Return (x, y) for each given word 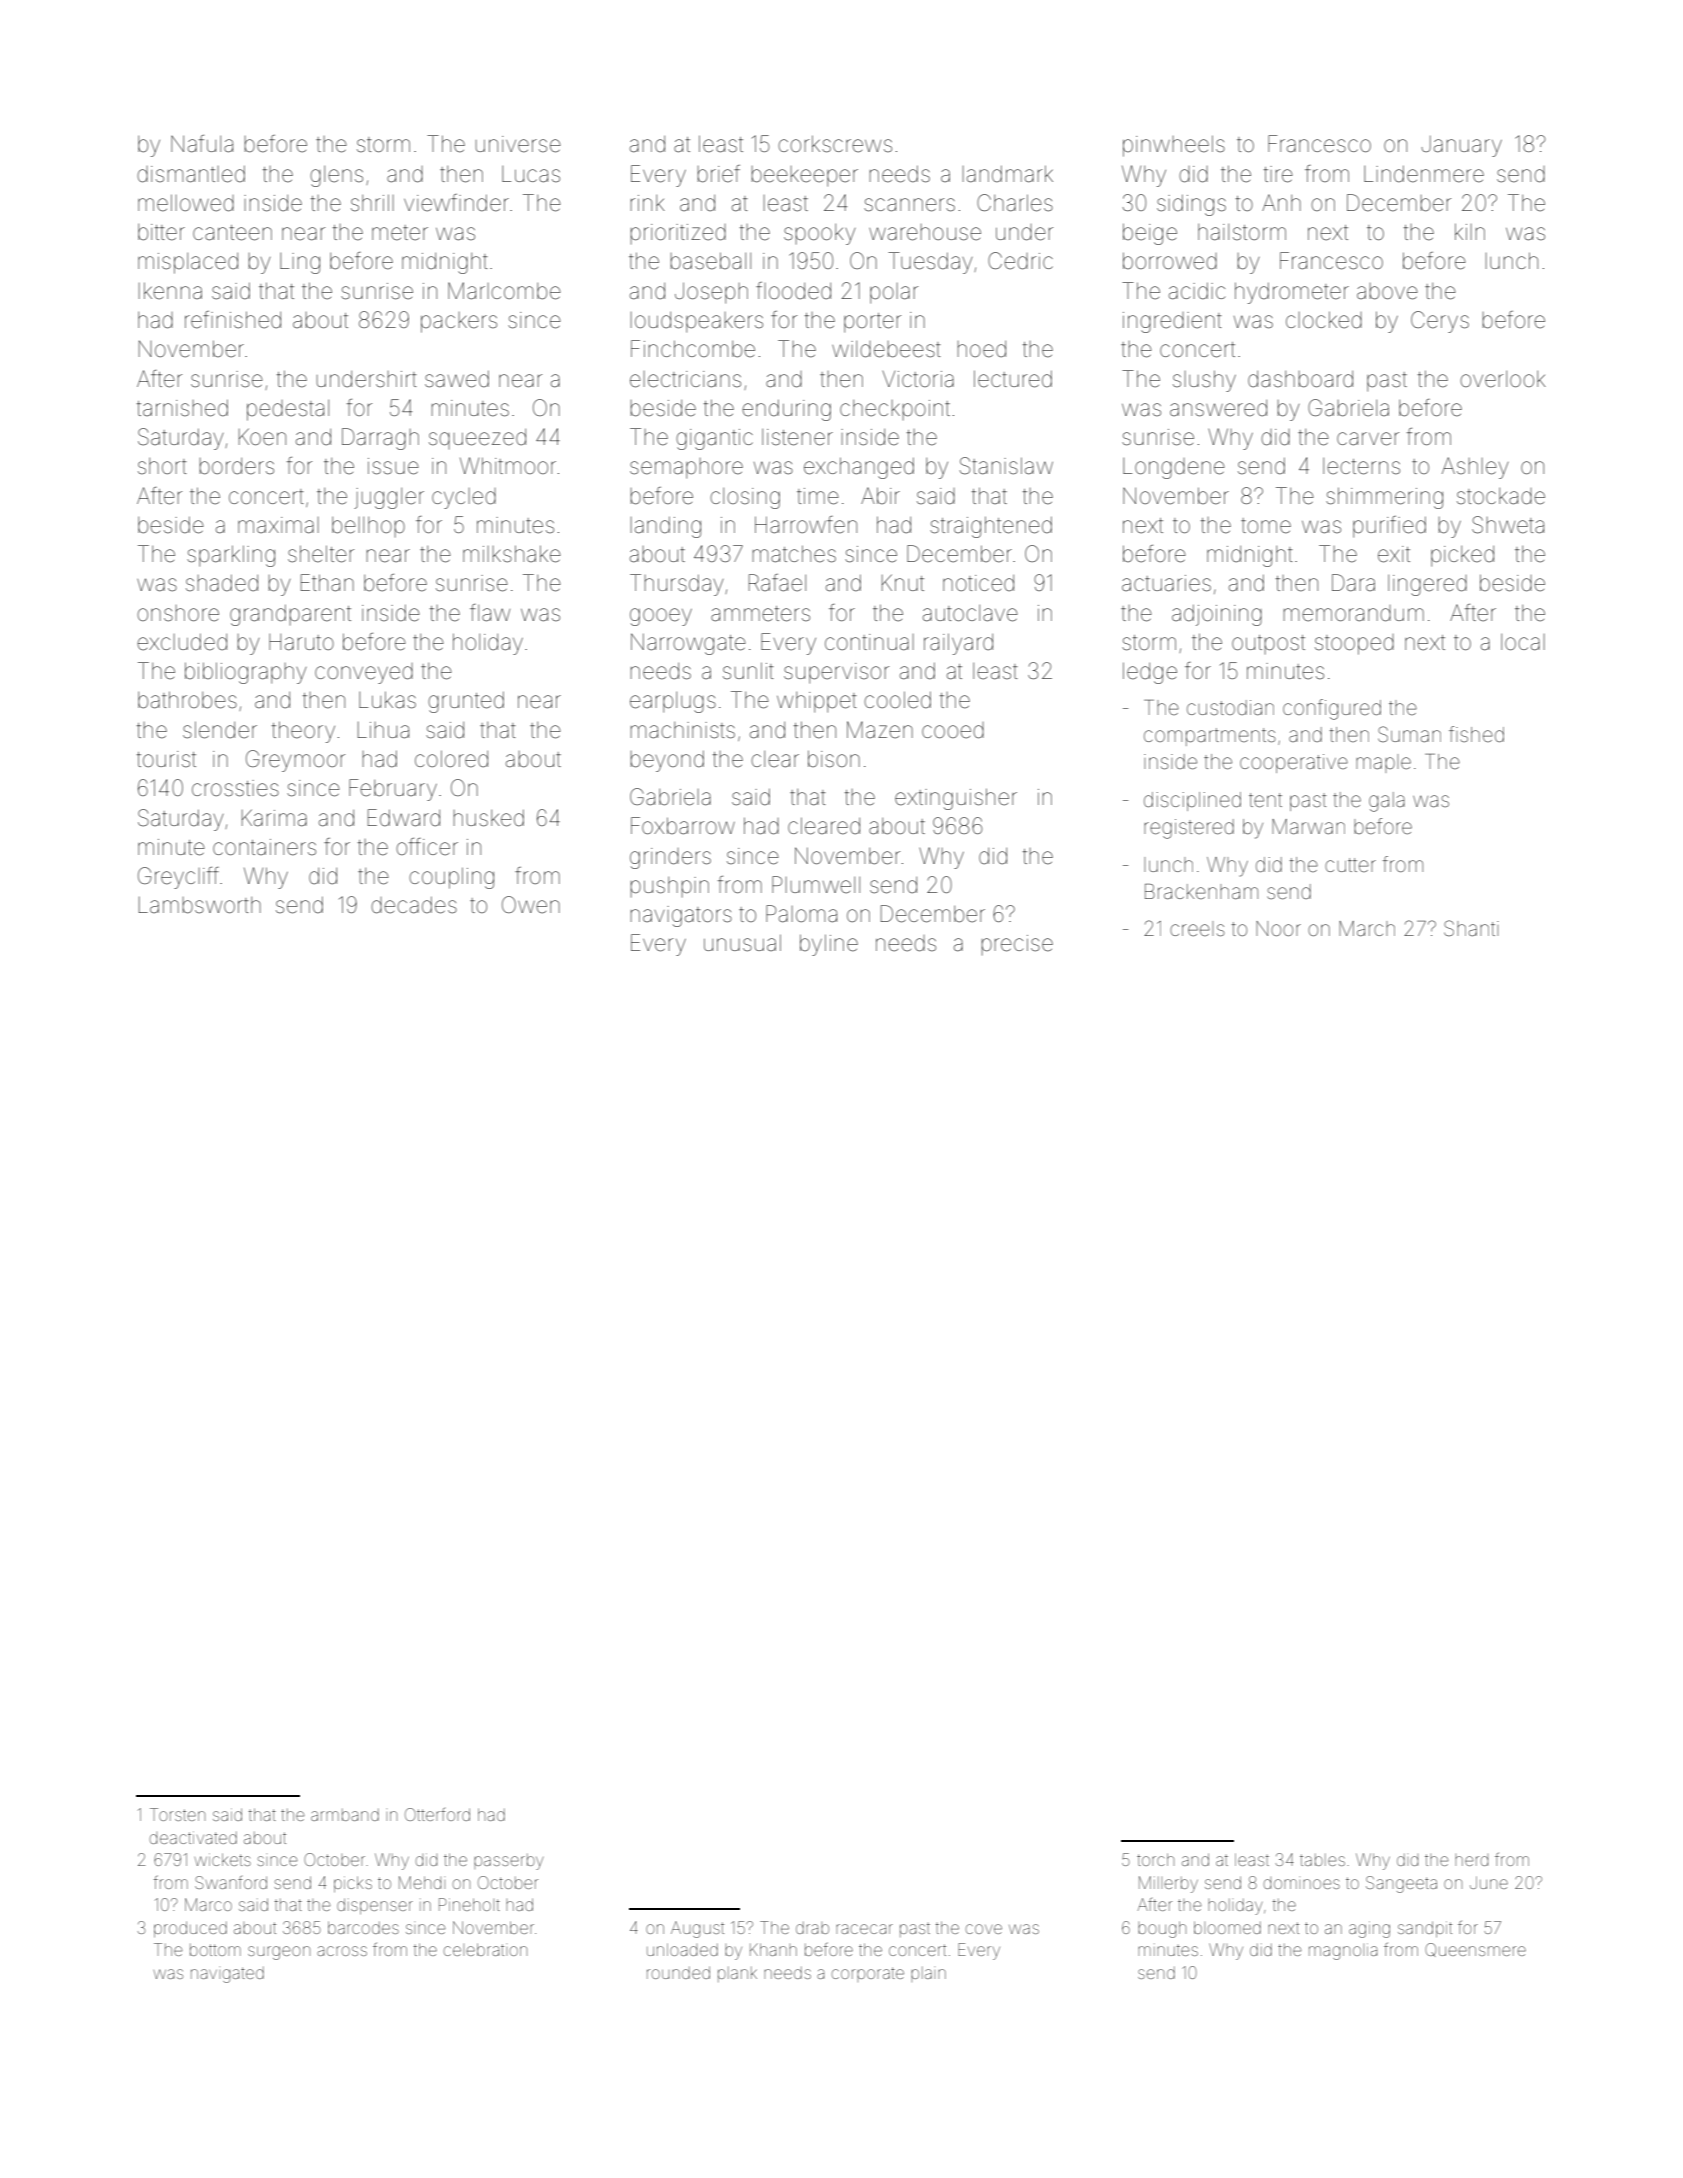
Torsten (177, 1814)
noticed (978, 583)
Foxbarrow (683, 826)
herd (1471, 1860)
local (1523, 642)
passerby (509, 1862)
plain (928, 1974)
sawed (457, 379)
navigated (227, 1975)
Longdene (1174, 468)
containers (264, 847)
